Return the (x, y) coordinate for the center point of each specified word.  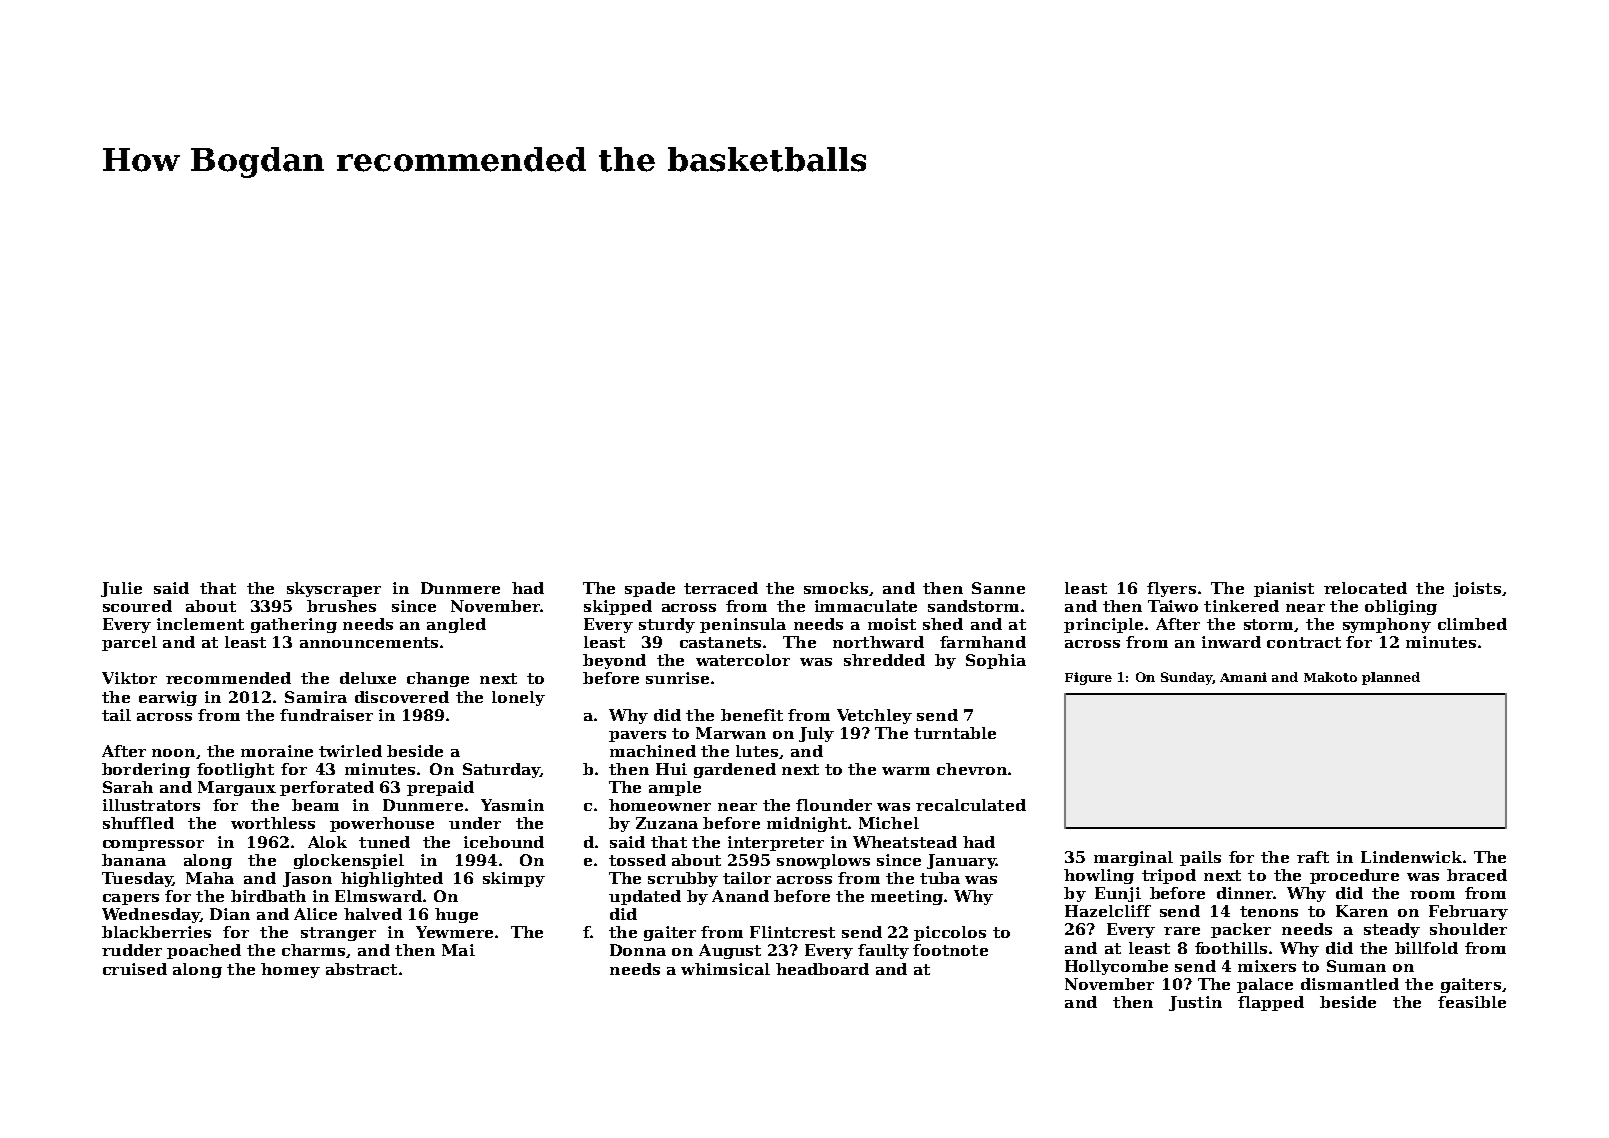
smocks (836, 588)
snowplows (823, 861)
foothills (1231, 948)
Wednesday (151, 915)
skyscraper (334, 589)
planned (1391, 678)
